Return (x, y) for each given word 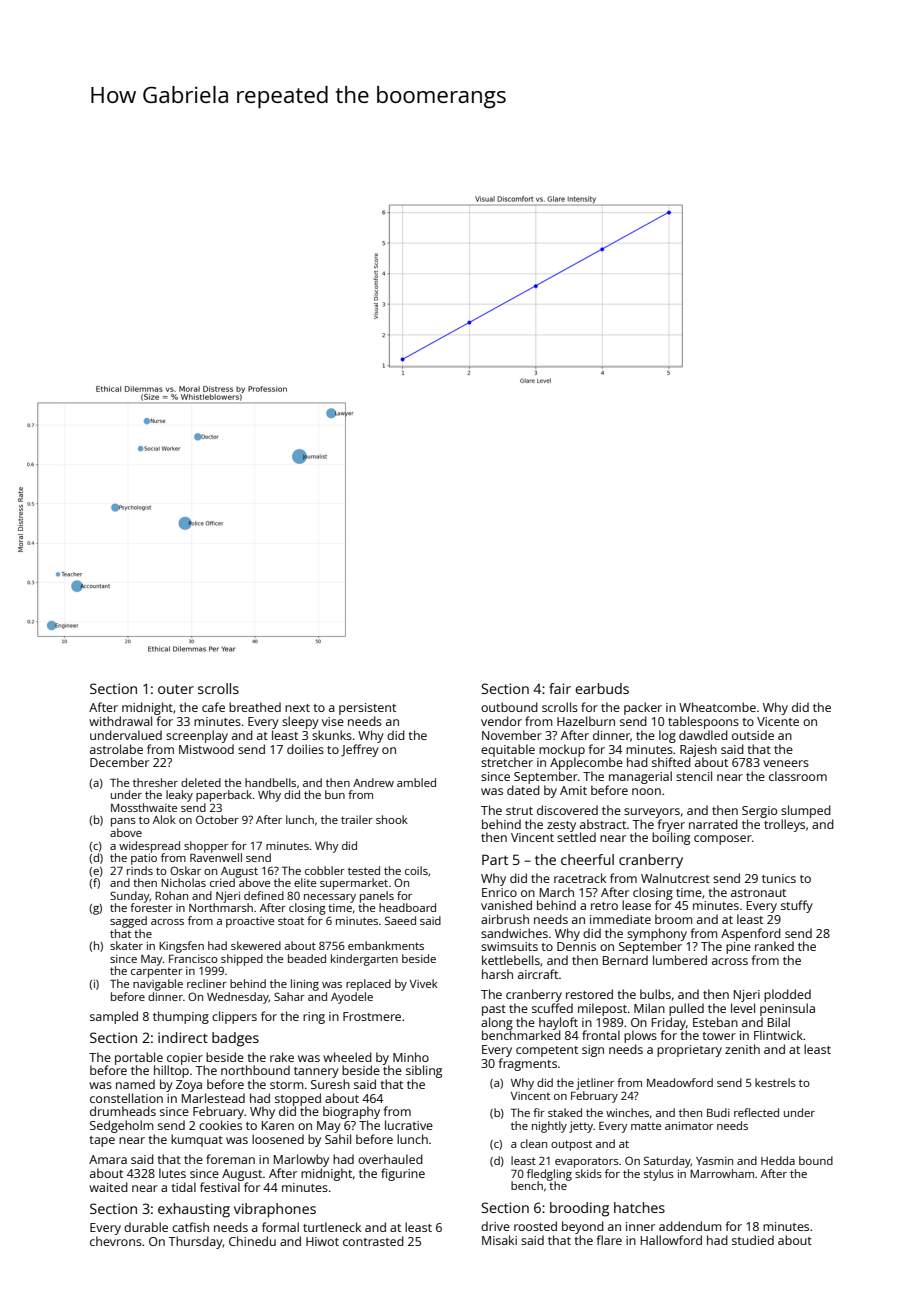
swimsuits (509, 946)
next (297, 708)
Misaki (499, 1240)
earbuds (602, 688)
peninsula (787, 1009)
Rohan (171, 895)
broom (674, 919)
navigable (158, 985)
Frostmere (372, 1016)
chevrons (116, 1241)
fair (560, 688)
